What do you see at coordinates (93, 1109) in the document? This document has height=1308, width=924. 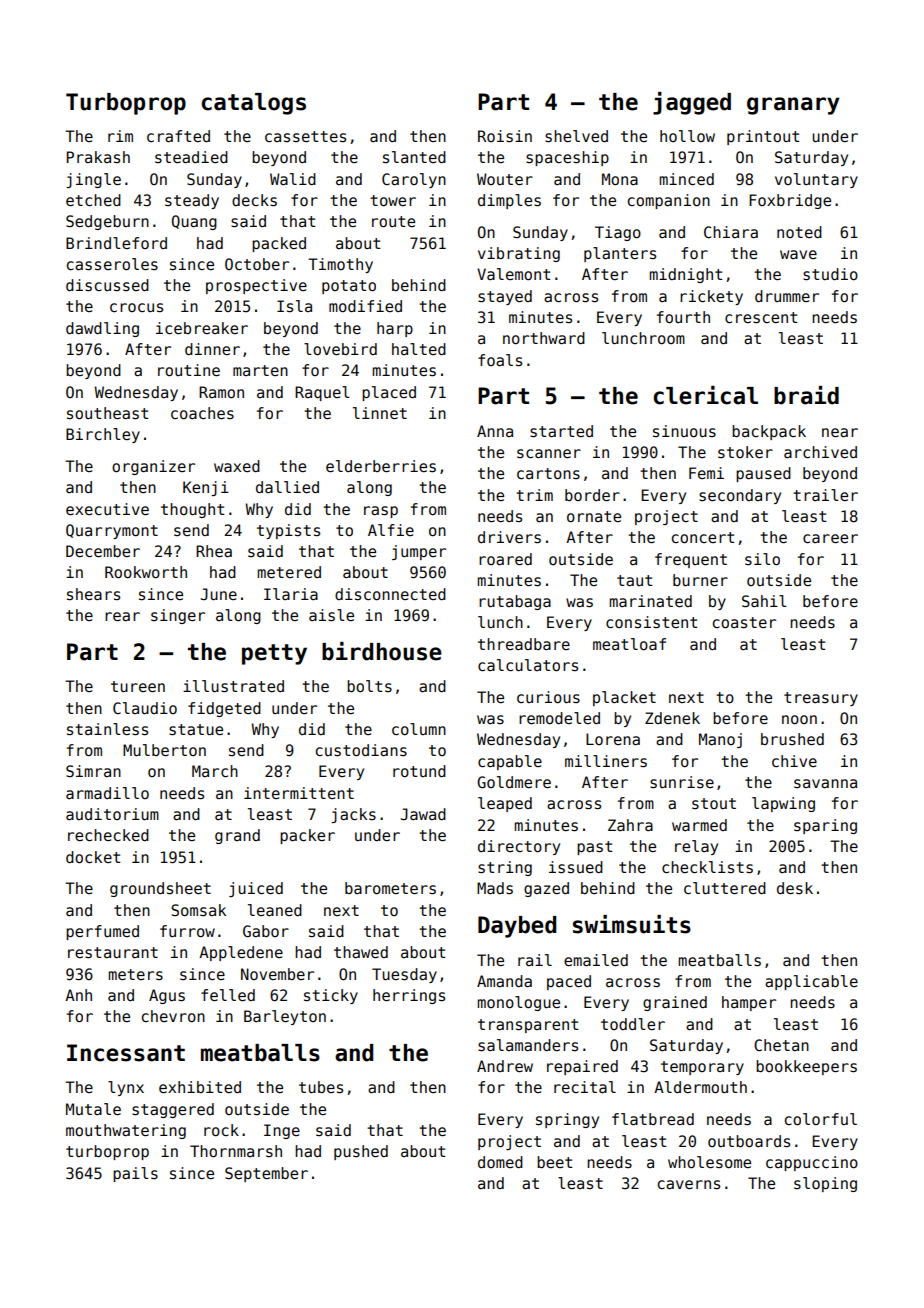 I see `Mutale` at bounding box center [93, 1109].
